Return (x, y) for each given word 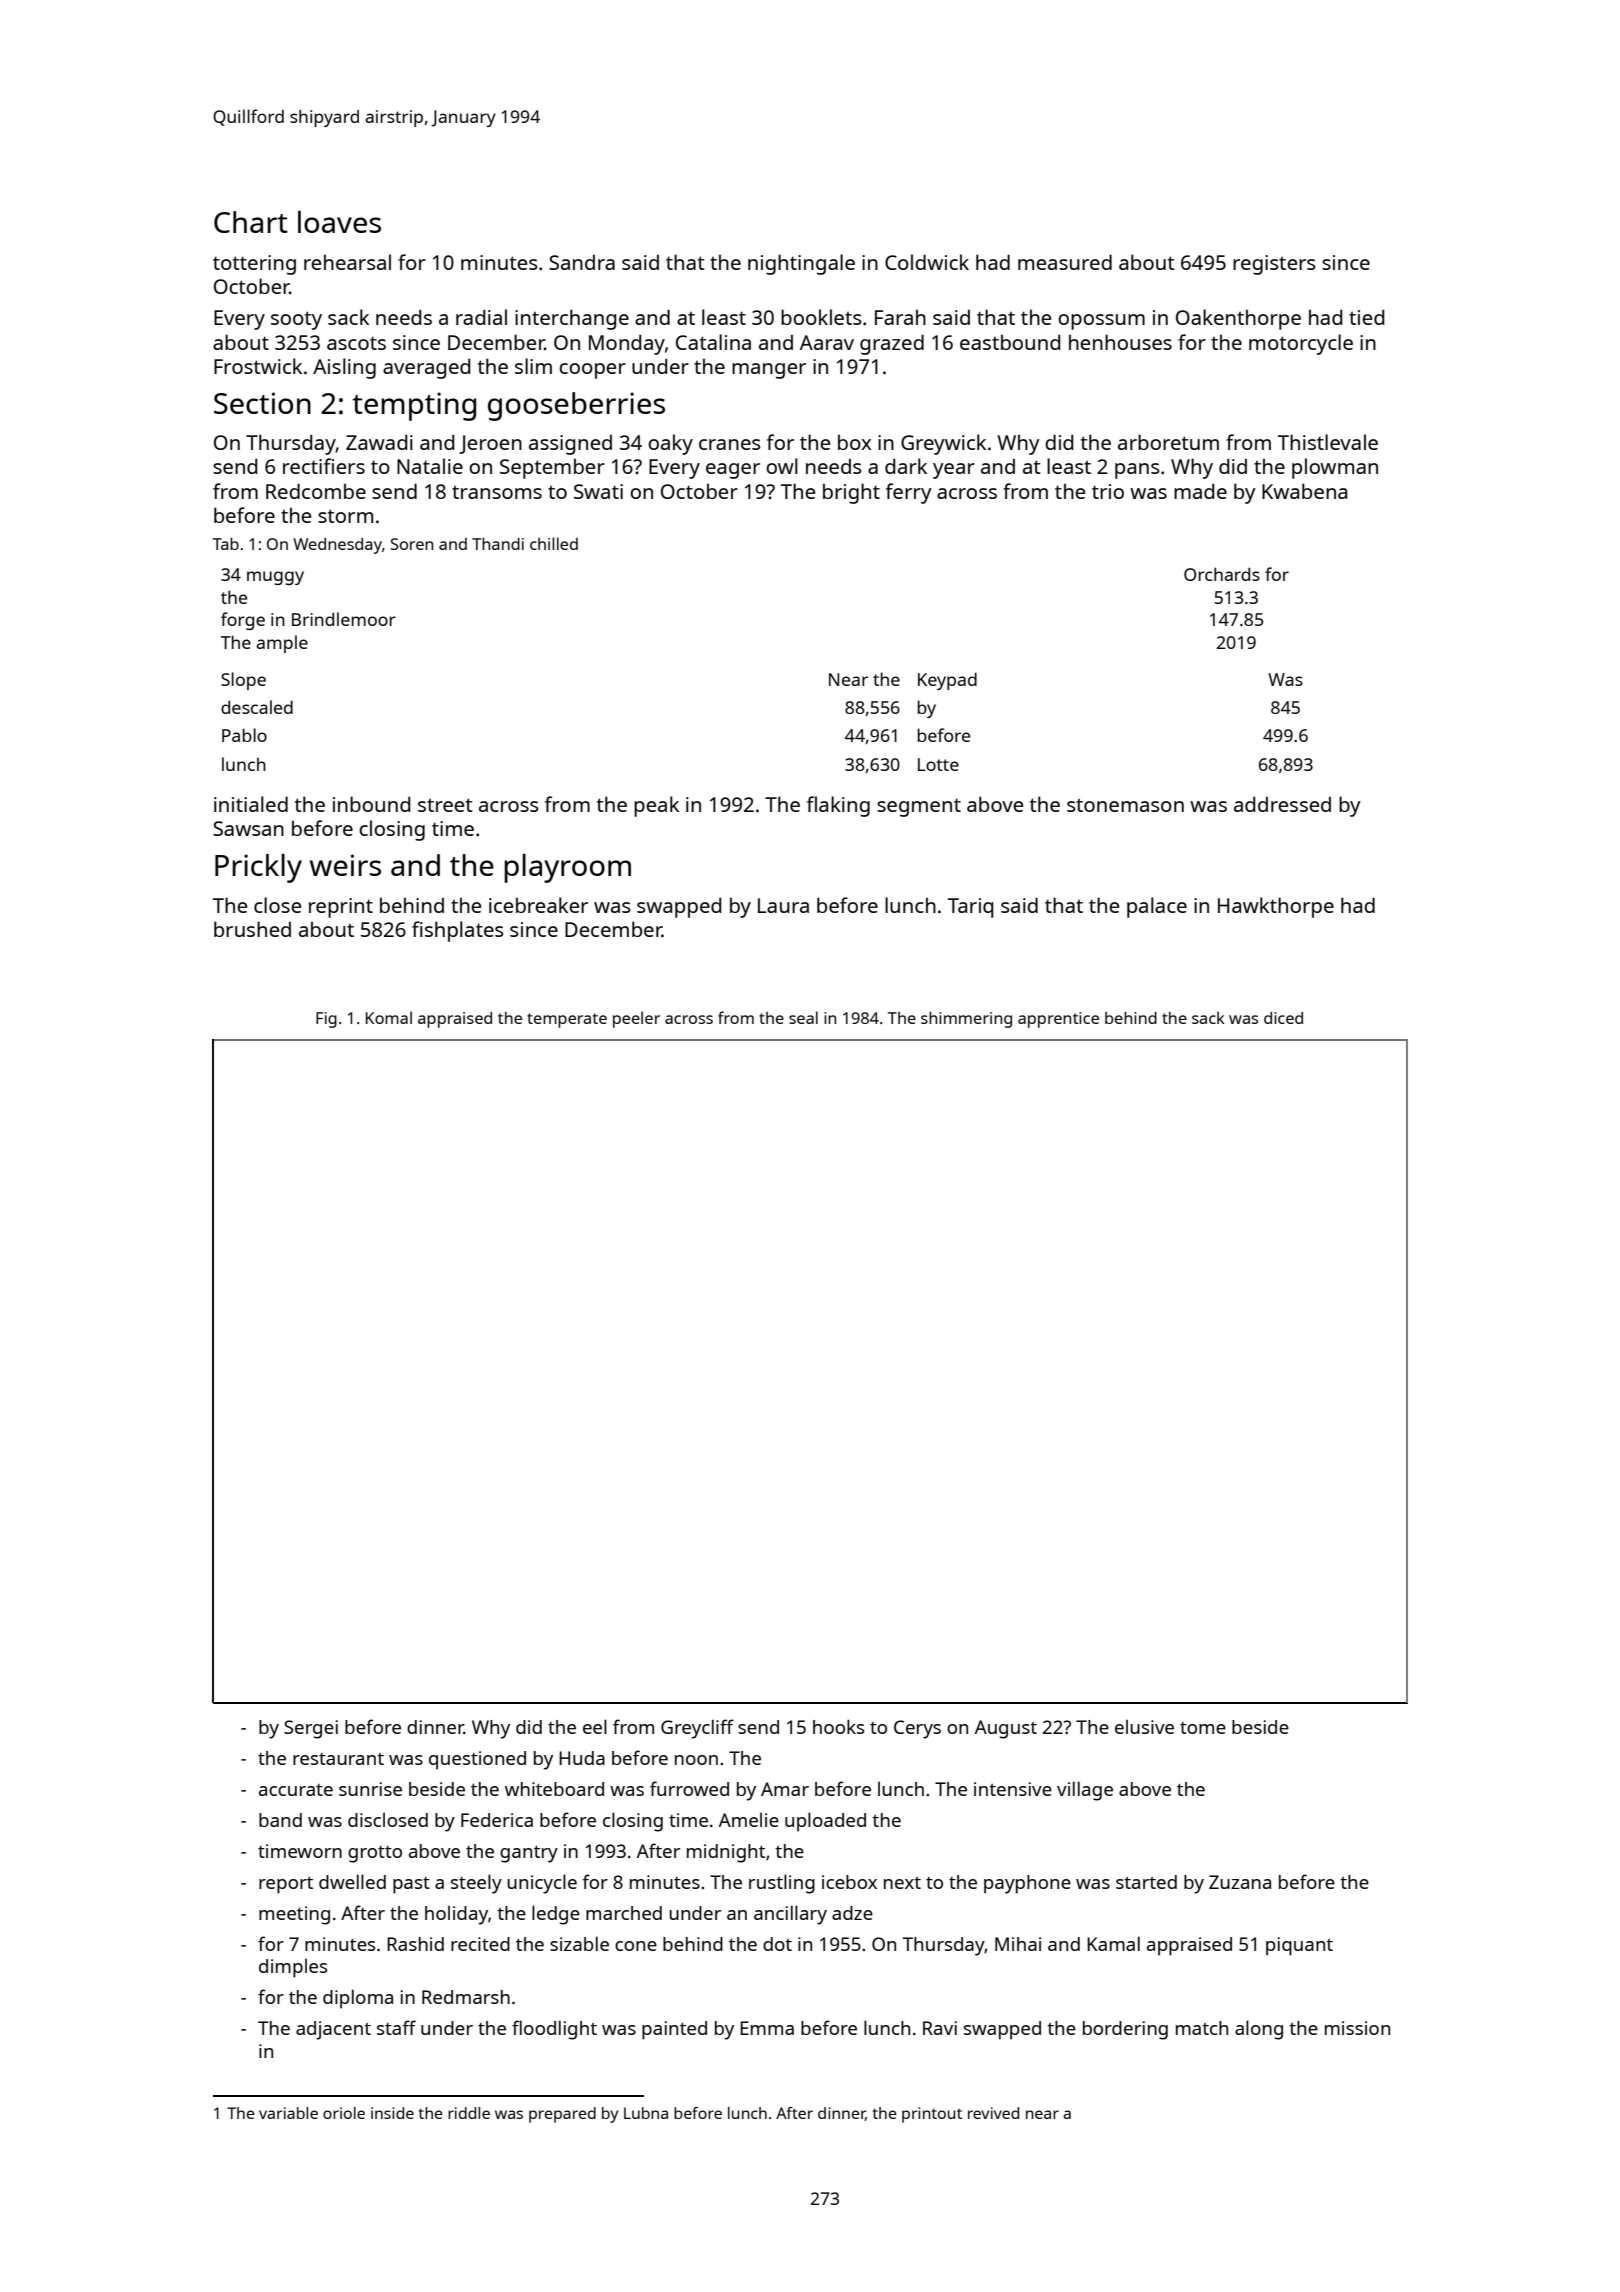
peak (656, 806)
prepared (562, 2115)
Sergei (311, 1729)
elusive (1144, 1726)
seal (803, 1017)
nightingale (801, 264)
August (1006, 1729)
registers (1274, 265)
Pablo (244, 735)
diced (1283, 1018)
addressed (1282, 804)
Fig (326, 1020)
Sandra (582, 262)
